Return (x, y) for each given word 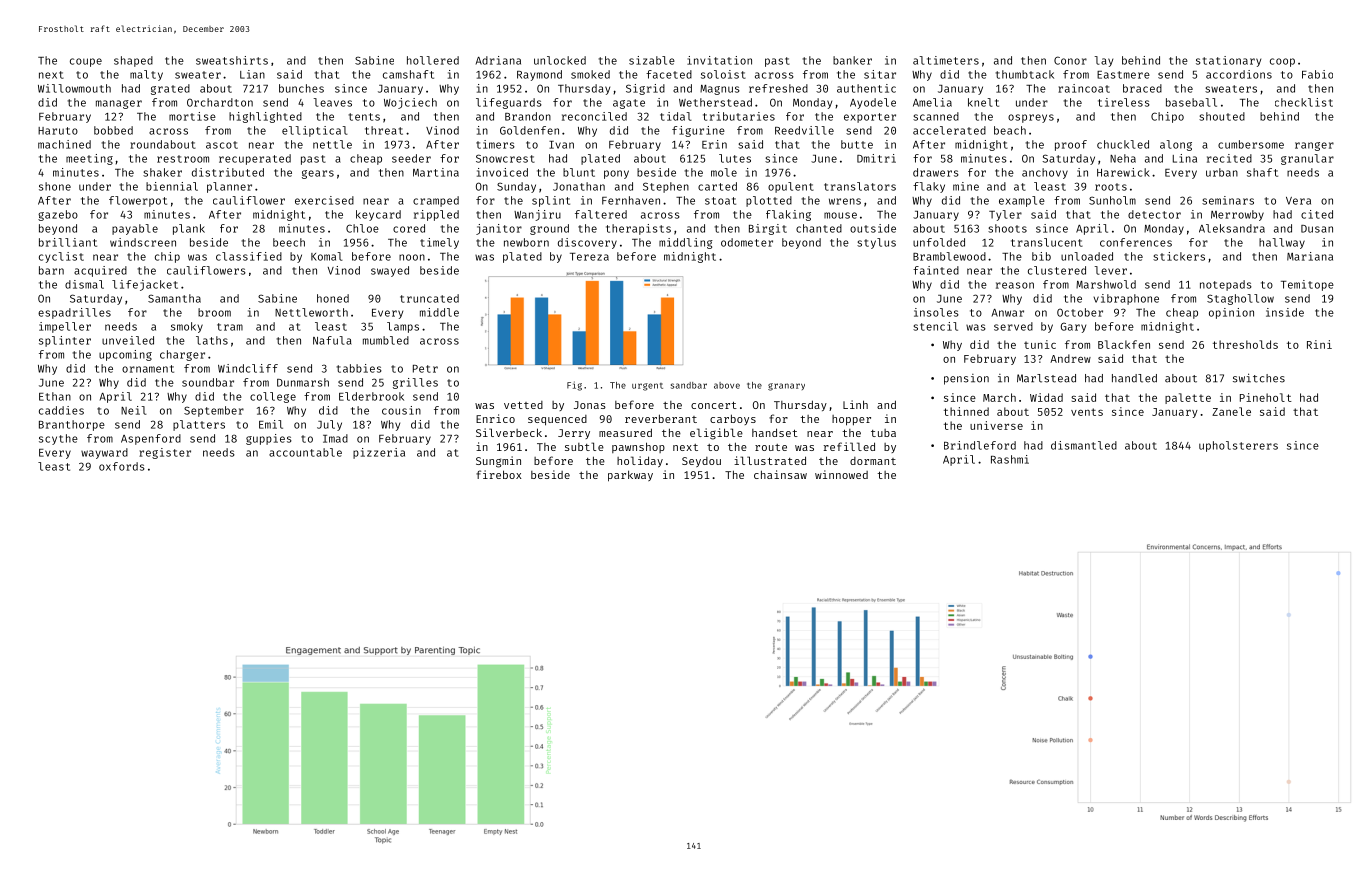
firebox (499, 474)
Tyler (1005, 215)
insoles (936, 312)
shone (55, 186)
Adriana (498, 60)
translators (860, 186)
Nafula (332, 340)
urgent (647, 387)
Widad (1046, 397)
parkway (630, 476)
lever (1111, 270)
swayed (390, 271)
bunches (301, 88)
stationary (1228, 61)
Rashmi (1010, 459)
